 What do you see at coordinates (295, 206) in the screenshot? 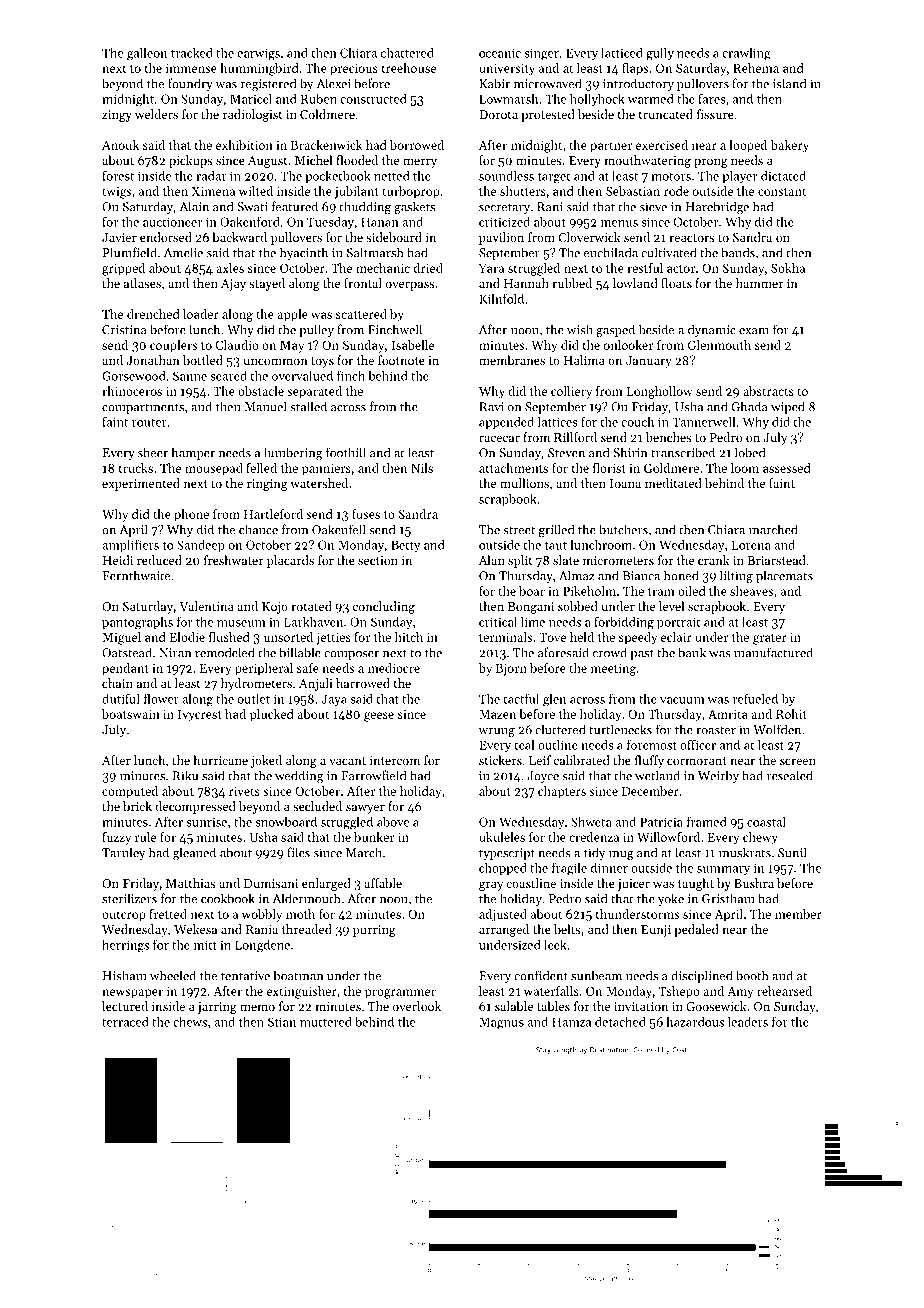
I see `featured` at bounding box center [295, 206].
